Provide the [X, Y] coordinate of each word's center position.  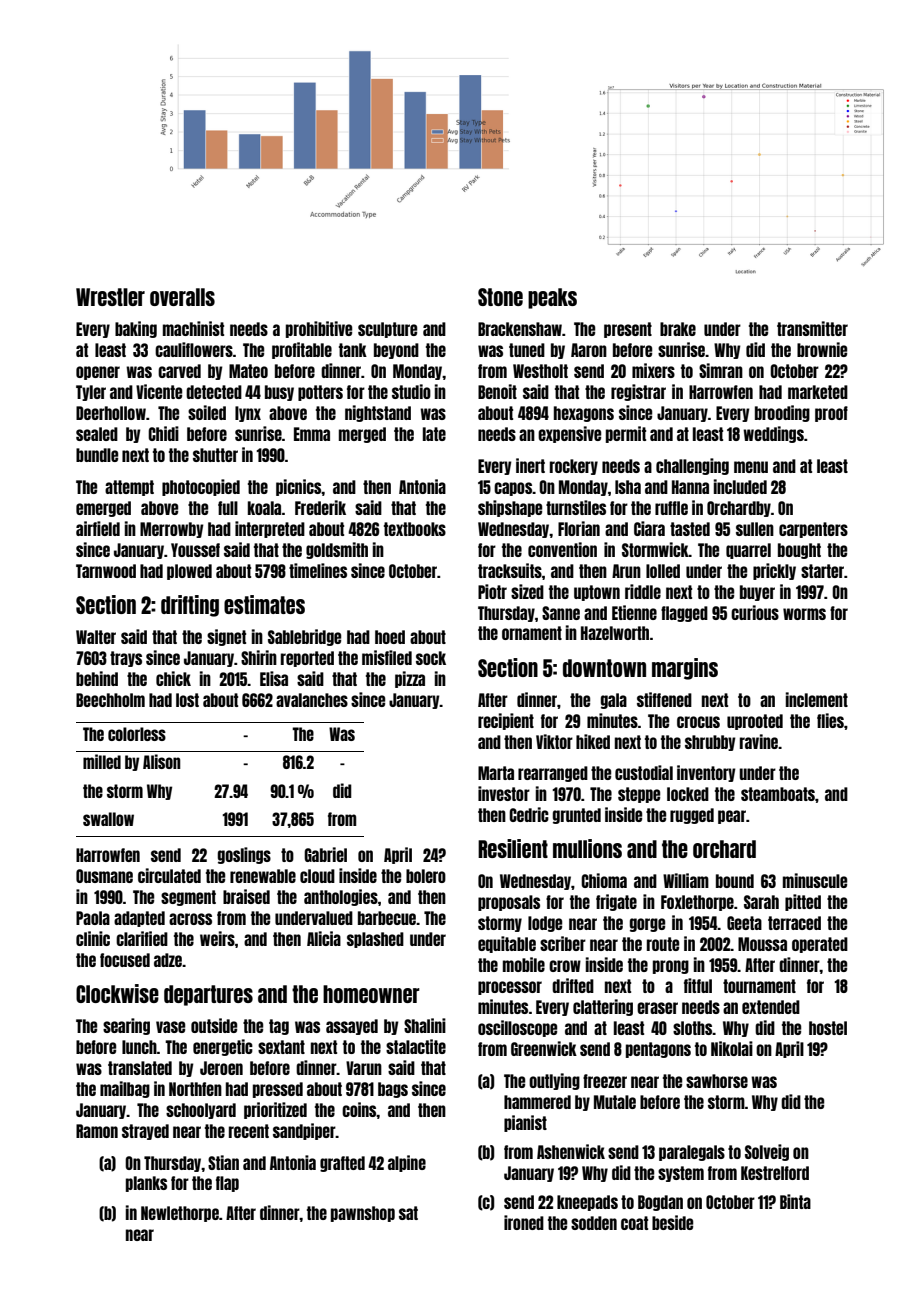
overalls [182, 297]
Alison [162, 761]
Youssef [195, 550]
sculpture [387, 330]
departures [208, 995]
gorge [647, 925]
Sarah [761, 902]
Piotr [492, 591]
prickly [774, 571]
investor [504, 793]
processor [510, 988]
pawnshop [363, 1214]
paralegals [692, 1153]
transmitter [812, 328]
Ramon [97, 1131]
